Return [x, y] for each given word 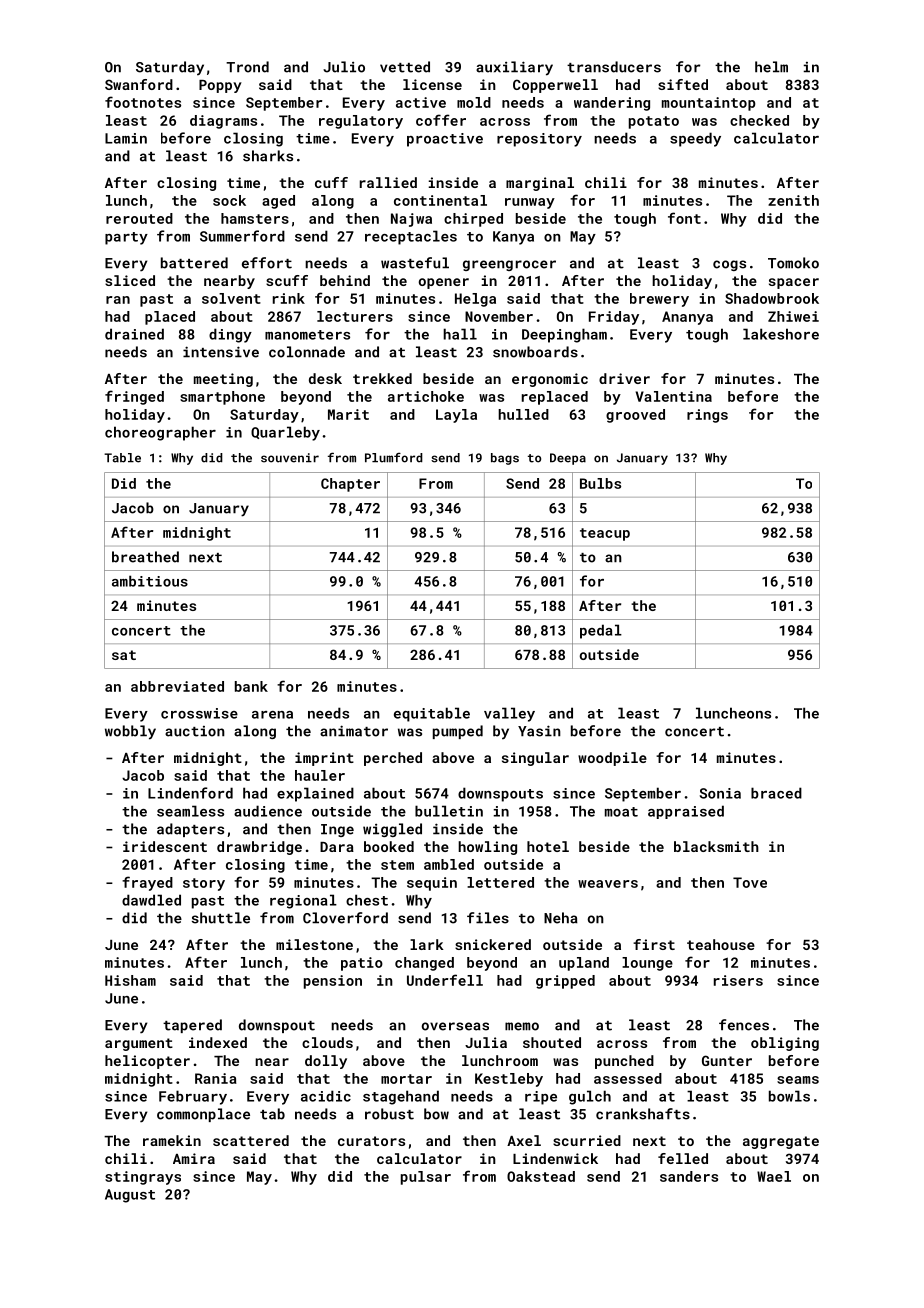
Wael [774, 1176]
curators [371, 1141]
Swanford [139, 84]
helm [771, 67]
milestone [314, 944]
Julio [344, 67]
